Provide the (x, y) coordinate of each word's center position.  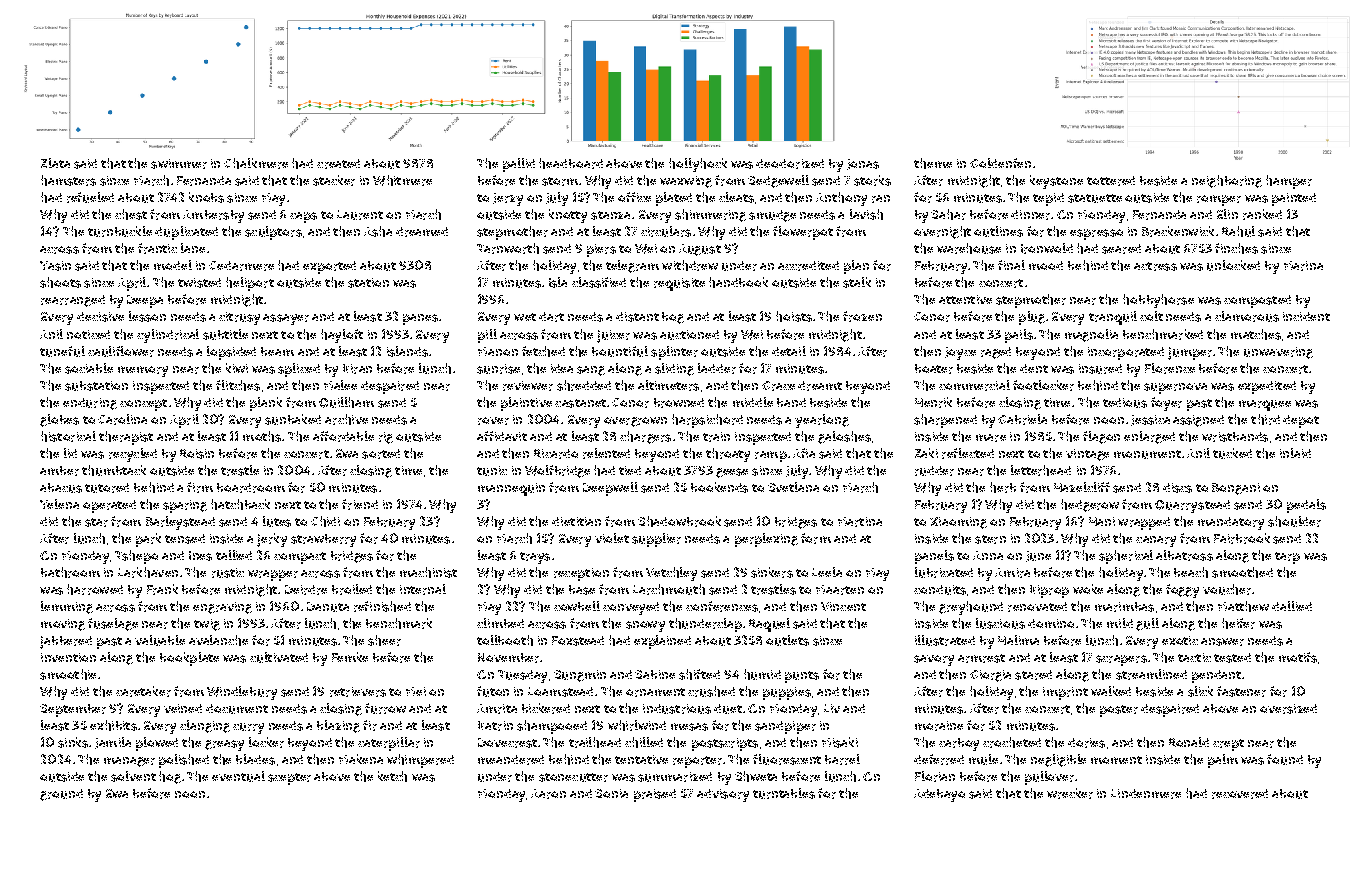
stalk (857, 282)
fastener (1241, 691)
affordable (343, 436)
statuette (1095, 198)
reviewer (528, 386)
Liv (832, 708)
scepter (289, 779)
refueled (90, 197)
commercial (974, 385)
